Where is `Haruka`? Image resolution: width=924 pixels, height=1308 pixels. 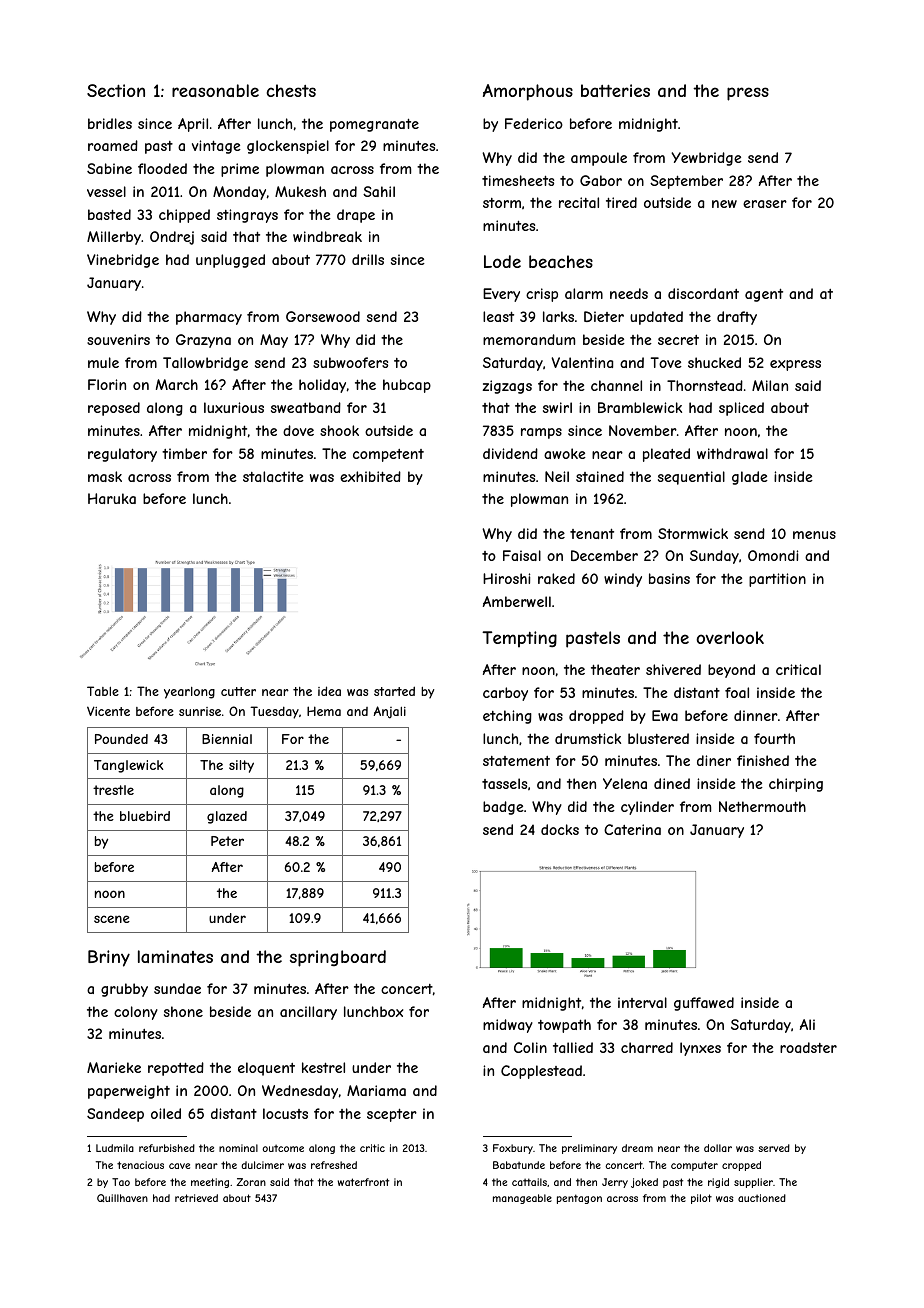
Haruka is located at coordinates (112, 498).
